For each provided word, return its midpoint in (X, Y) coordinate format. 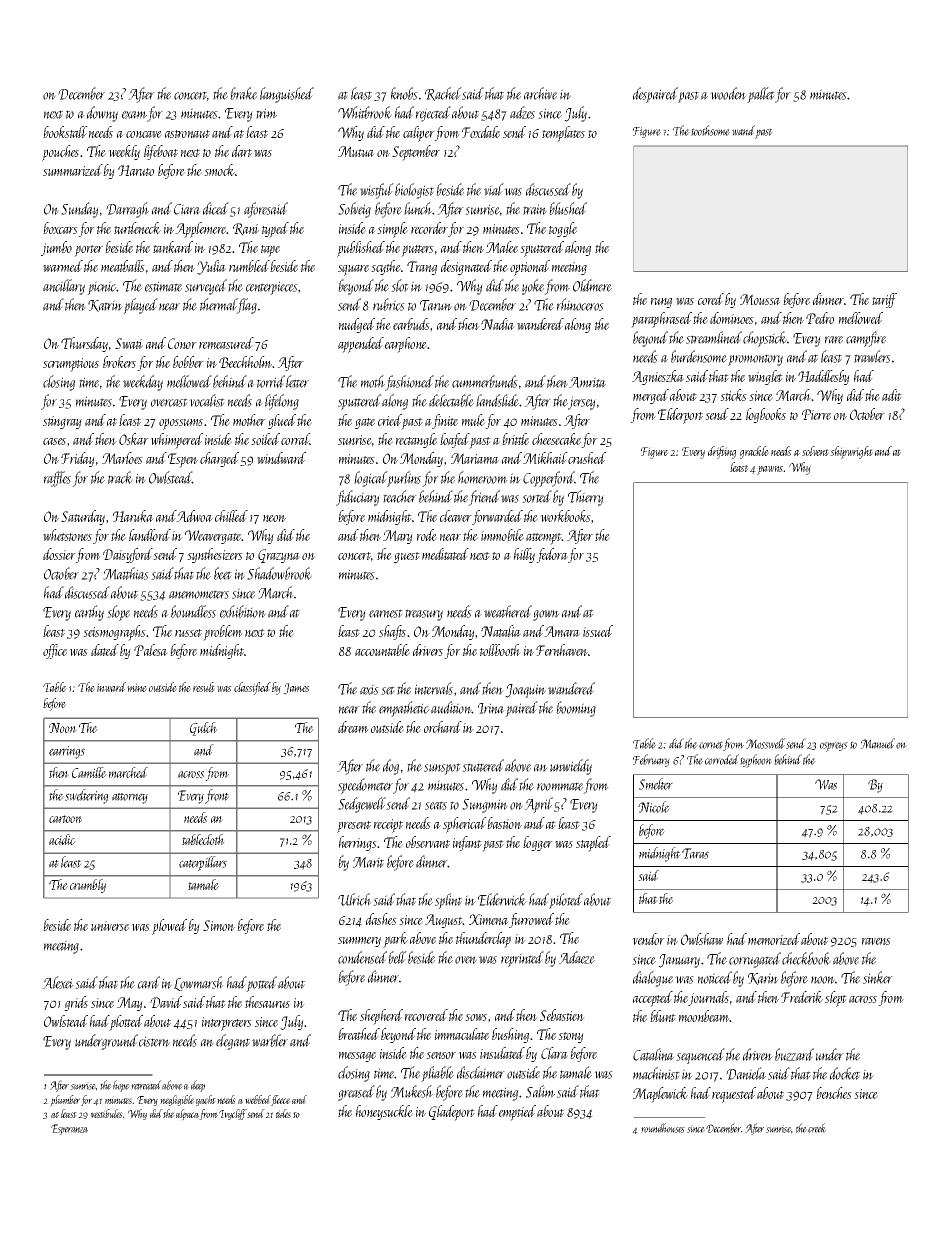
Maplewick (660, 1095)
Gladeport (452, 1113)
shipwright (851, 452)
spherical (465, 825)
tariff (884, 300)
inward (111, 687)
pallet (761, 95)
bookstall (65, 132)
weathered (508, 611)
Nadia (498, 324)
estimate (163, 286)
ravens (876, 941)
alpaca (187, 1115)
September (416, 153)
